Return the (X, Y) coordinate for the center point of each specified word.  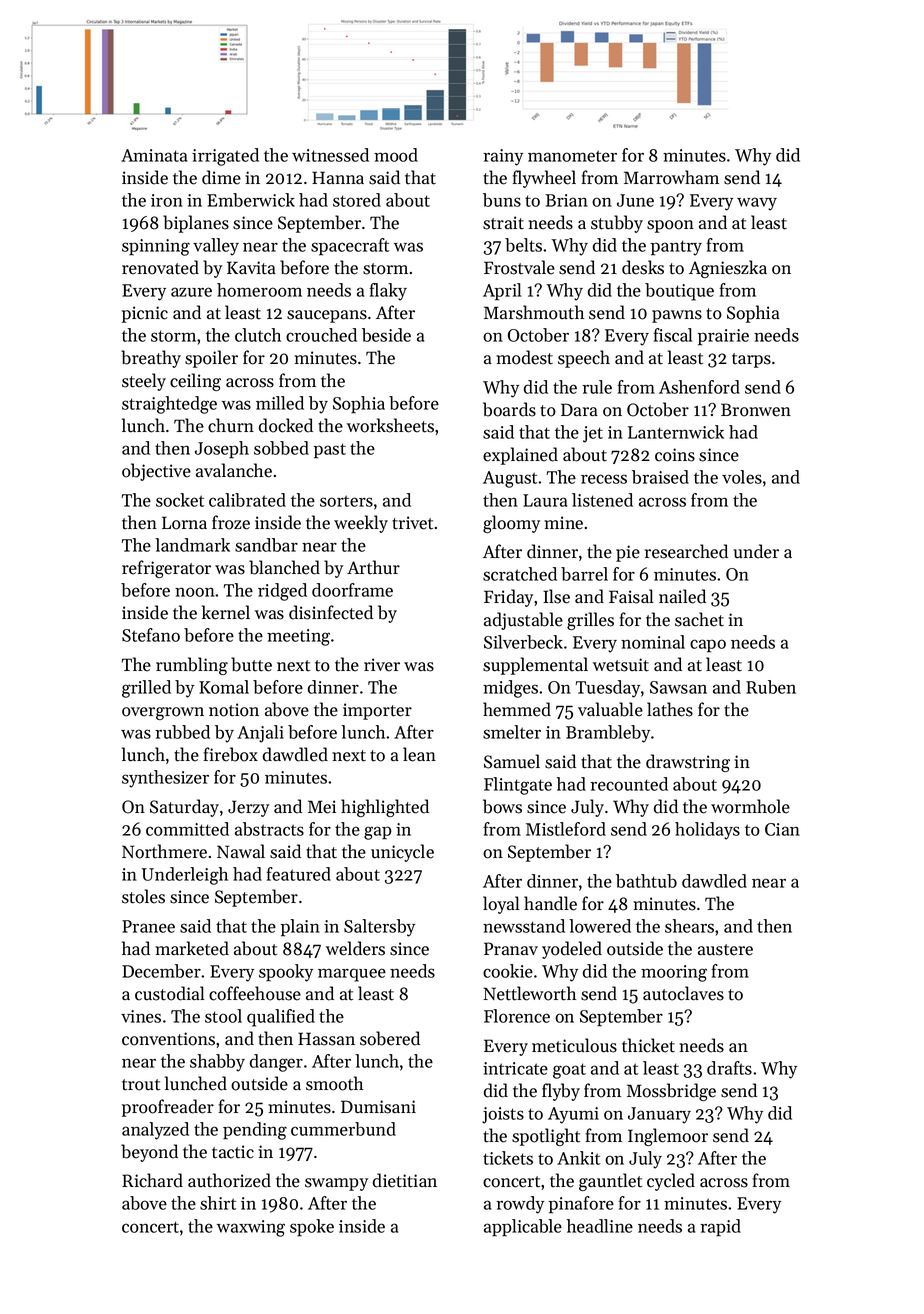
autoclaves (683, 993)
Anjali (260, 734)
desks (643, 267)
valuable (610, 709)
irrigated (225, 157)
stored (357, 200)
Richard (152, 1180)
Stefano (151, 635)
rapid (720, 1227)
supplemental (535, 666)
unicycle (402, 853)
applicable (523, 1227)
